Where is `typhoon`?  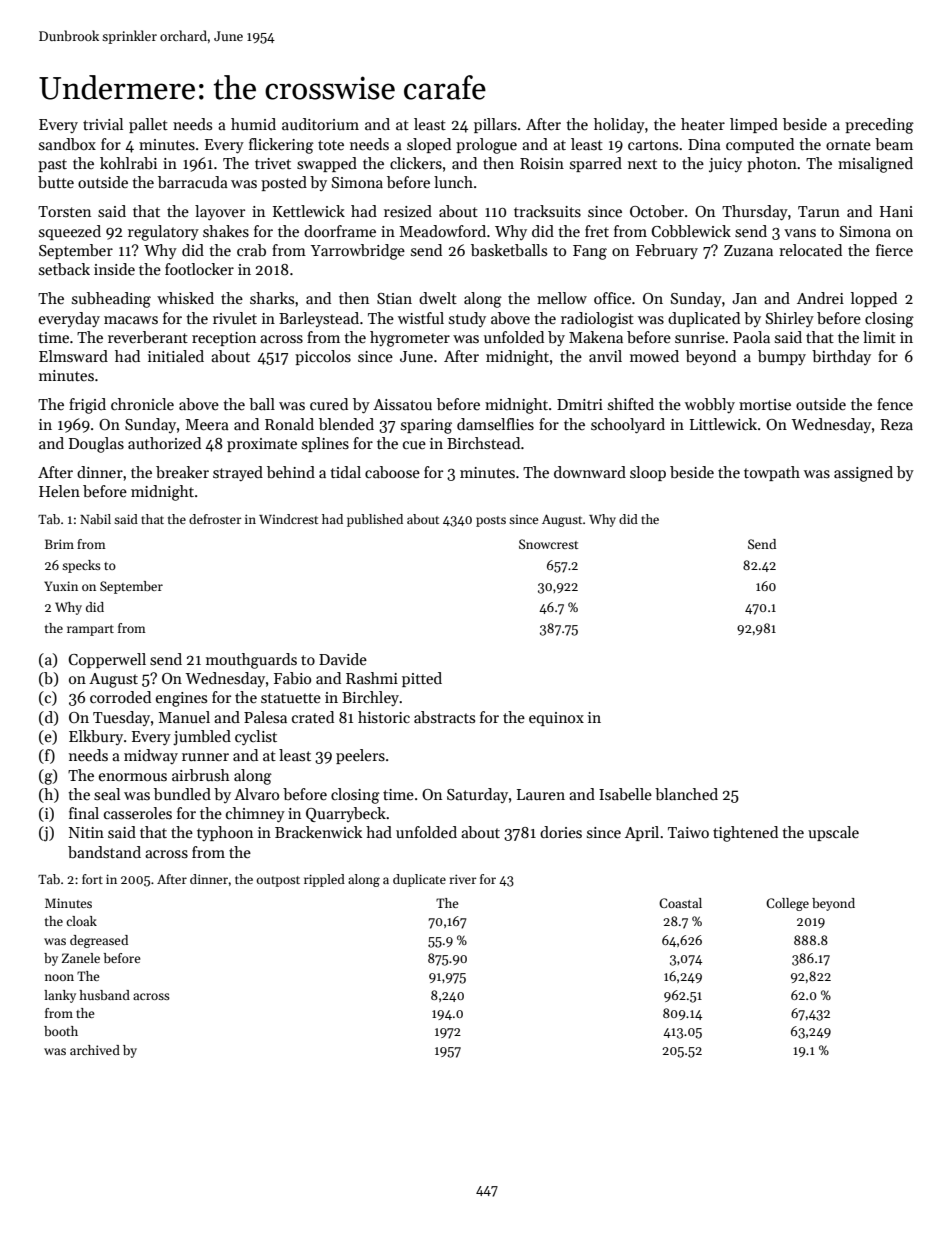 typhoon is located at coordinates (225, 833).
